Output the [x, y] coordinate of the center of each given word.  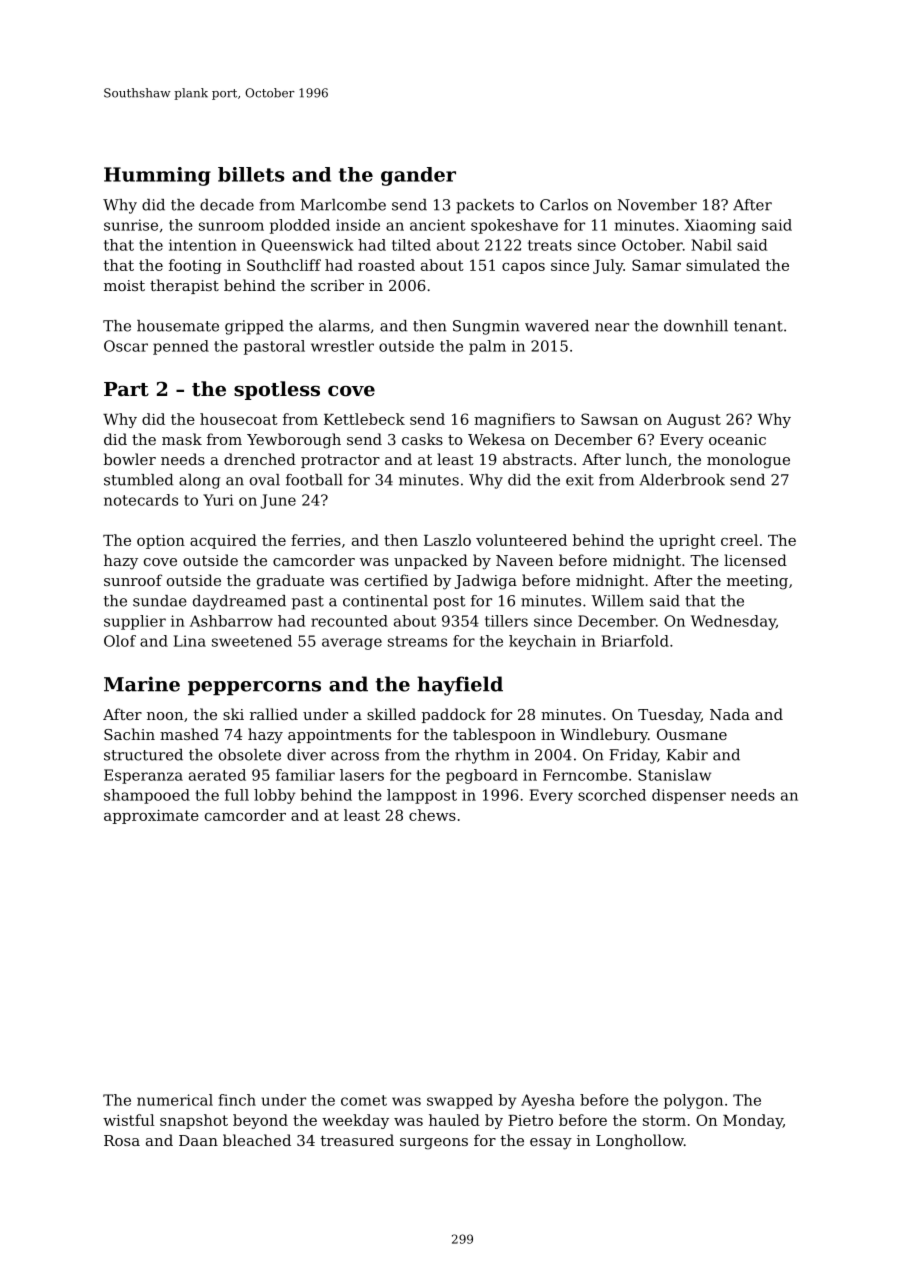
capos [523, 268]
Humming [157, 176]
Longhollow [640, 1142]
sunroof [133, 580]
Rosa [122, 1140]
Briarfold [635, 641]
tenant [758, 326]
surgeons [434, 1144]
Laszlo [447, 540]
